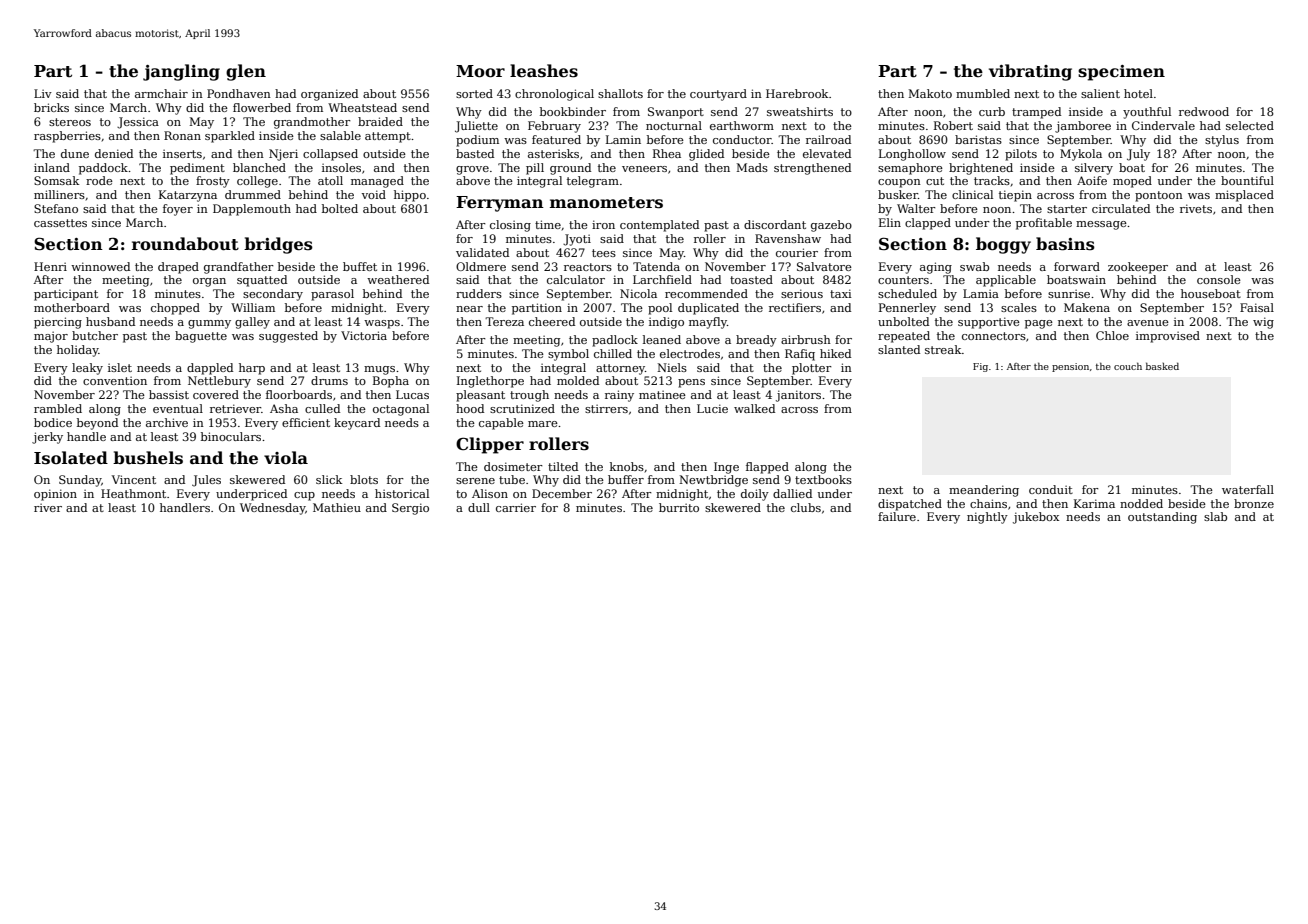 The image size is (1308, 924). I want to click on avenue, so click(1148, 323).
